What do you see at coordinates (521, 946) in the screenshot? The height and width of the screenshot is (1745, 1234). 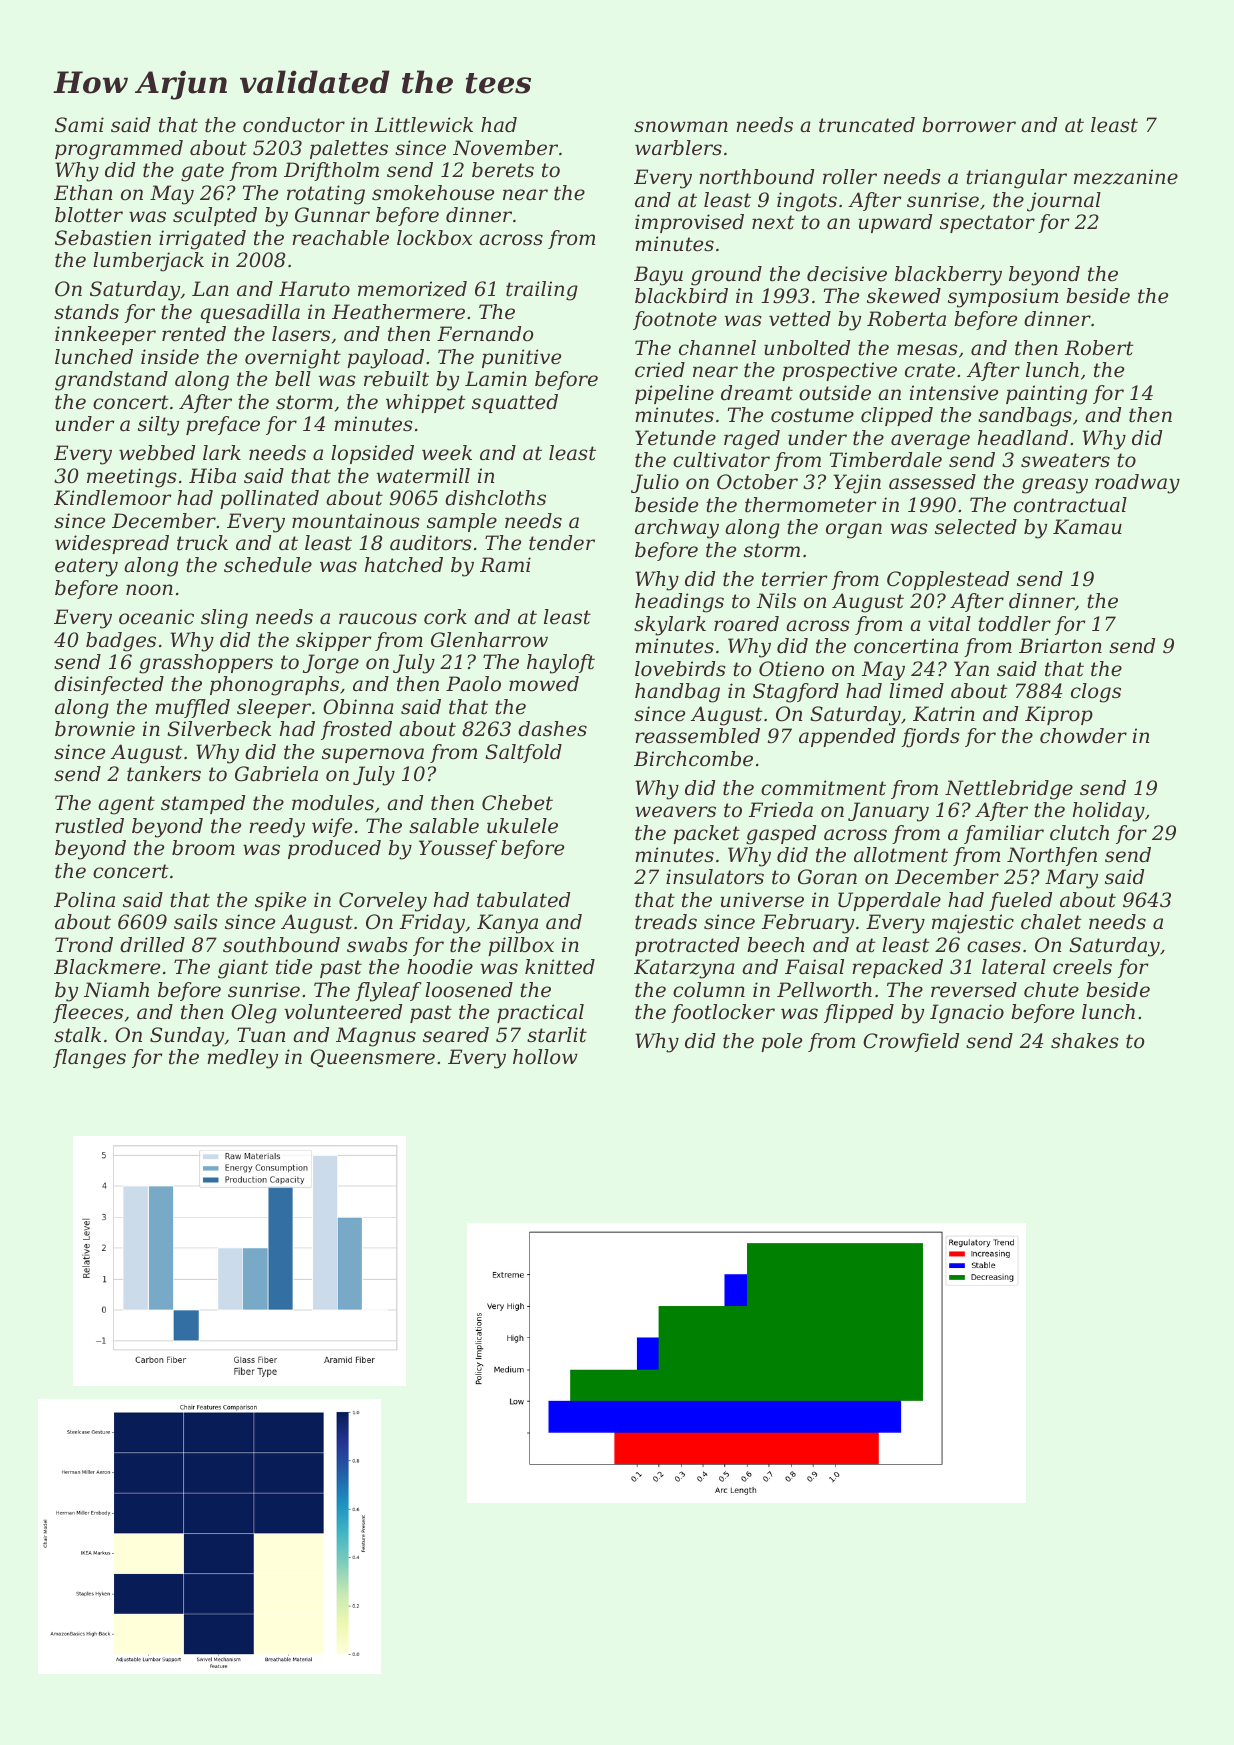 I see `pillbox` at bounding box center [521, 946].
